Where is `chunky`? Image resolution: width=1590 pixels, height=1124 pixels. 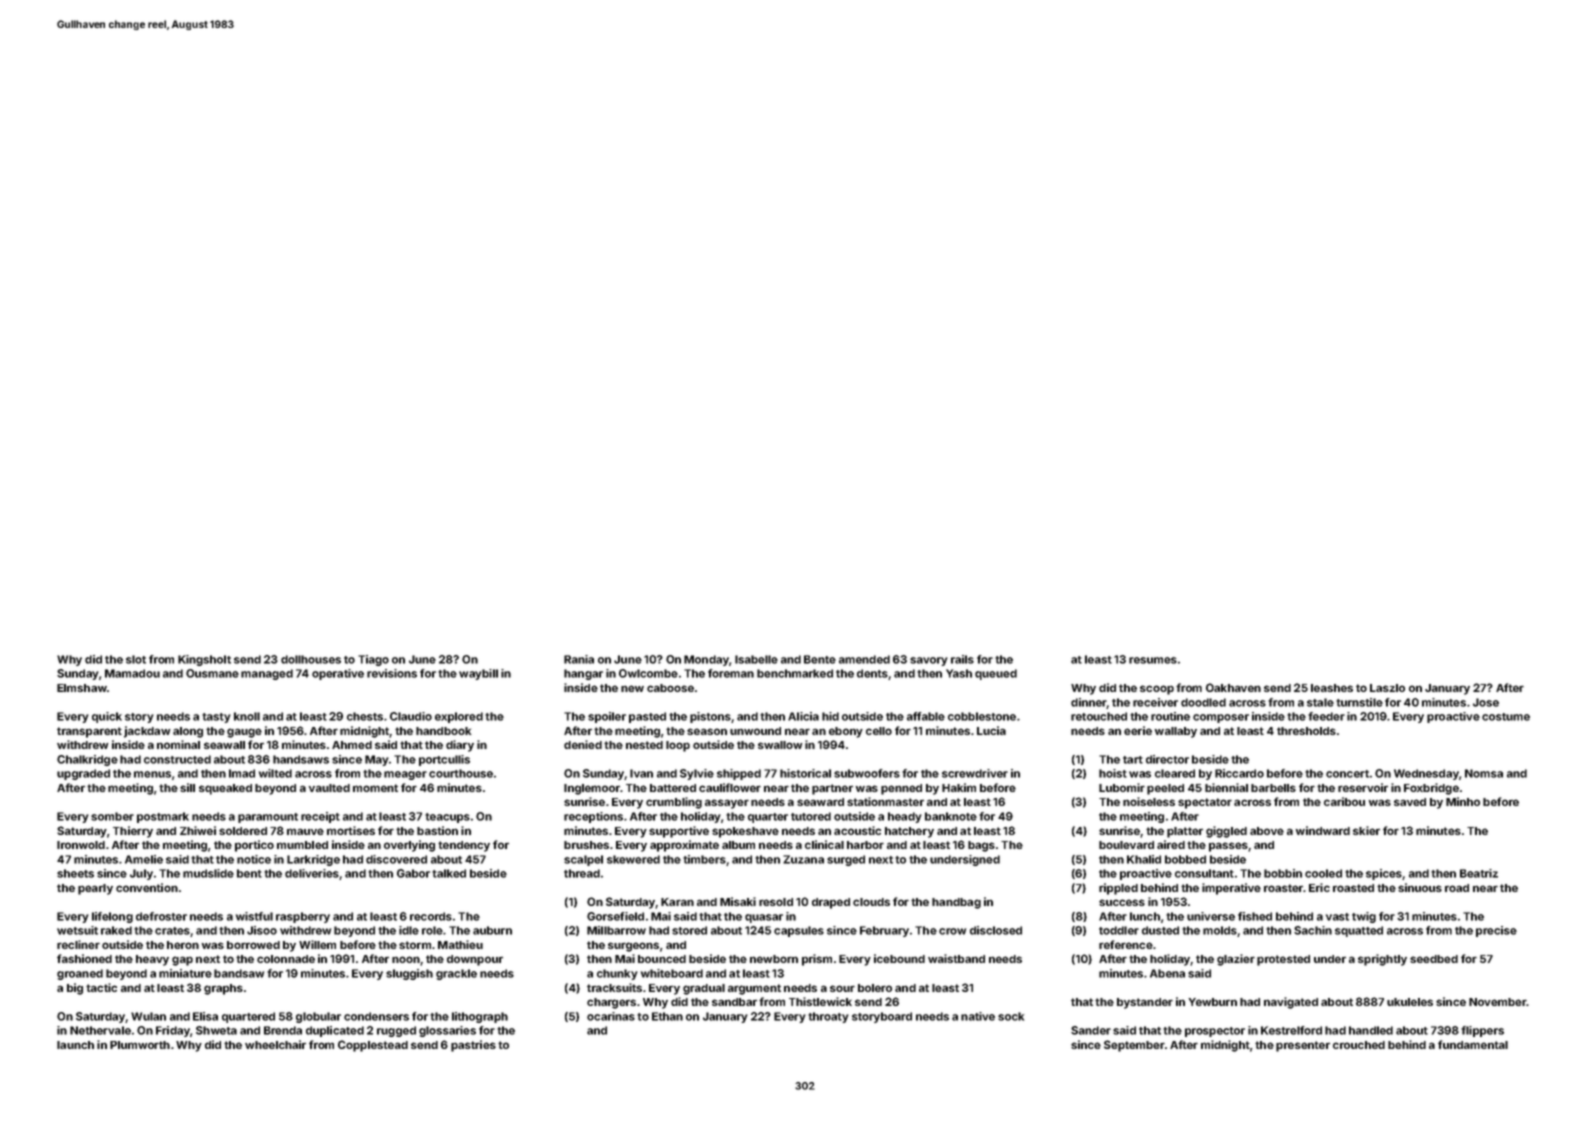
chunky is located at coordinates (617, 974).
